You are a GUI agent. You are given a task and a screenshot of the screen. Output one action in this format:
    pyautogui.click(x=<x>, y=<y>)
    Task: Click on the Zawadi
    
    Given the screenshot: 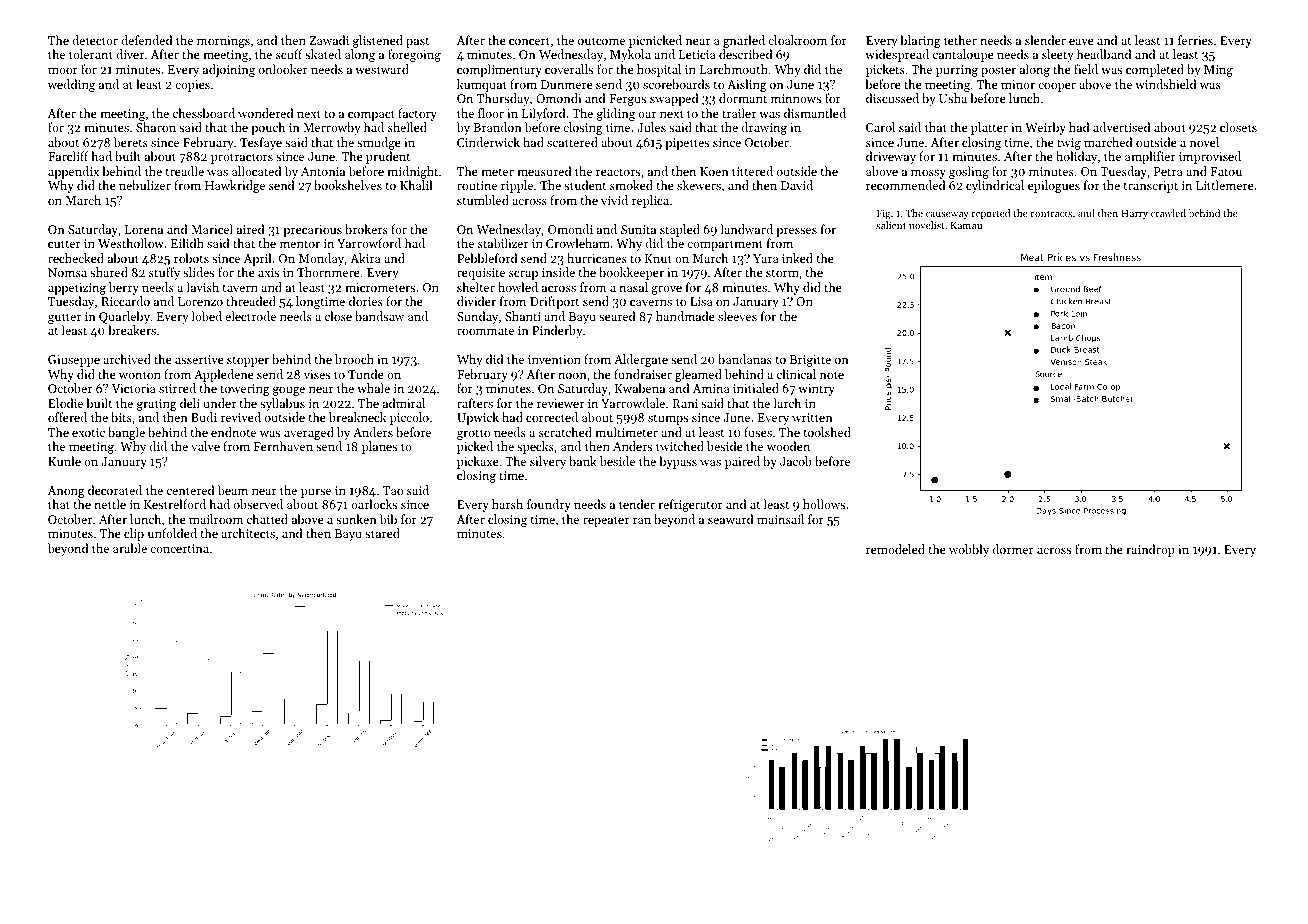 What is the action you would take?
    pyautogui.click(x=329, y=40)
